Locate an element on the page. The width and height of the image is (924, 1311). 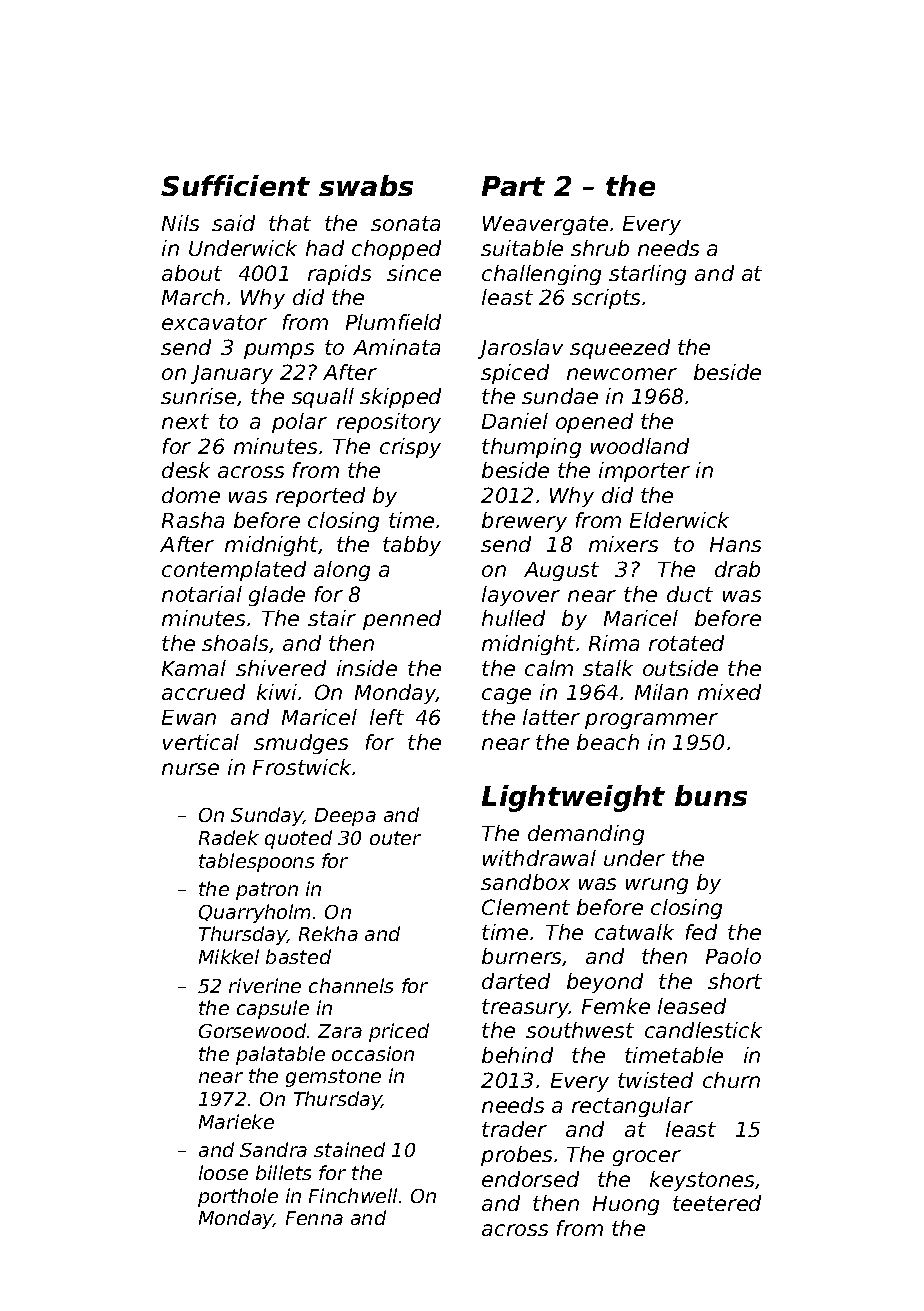
nurse is located at coordinates (190, 769).
